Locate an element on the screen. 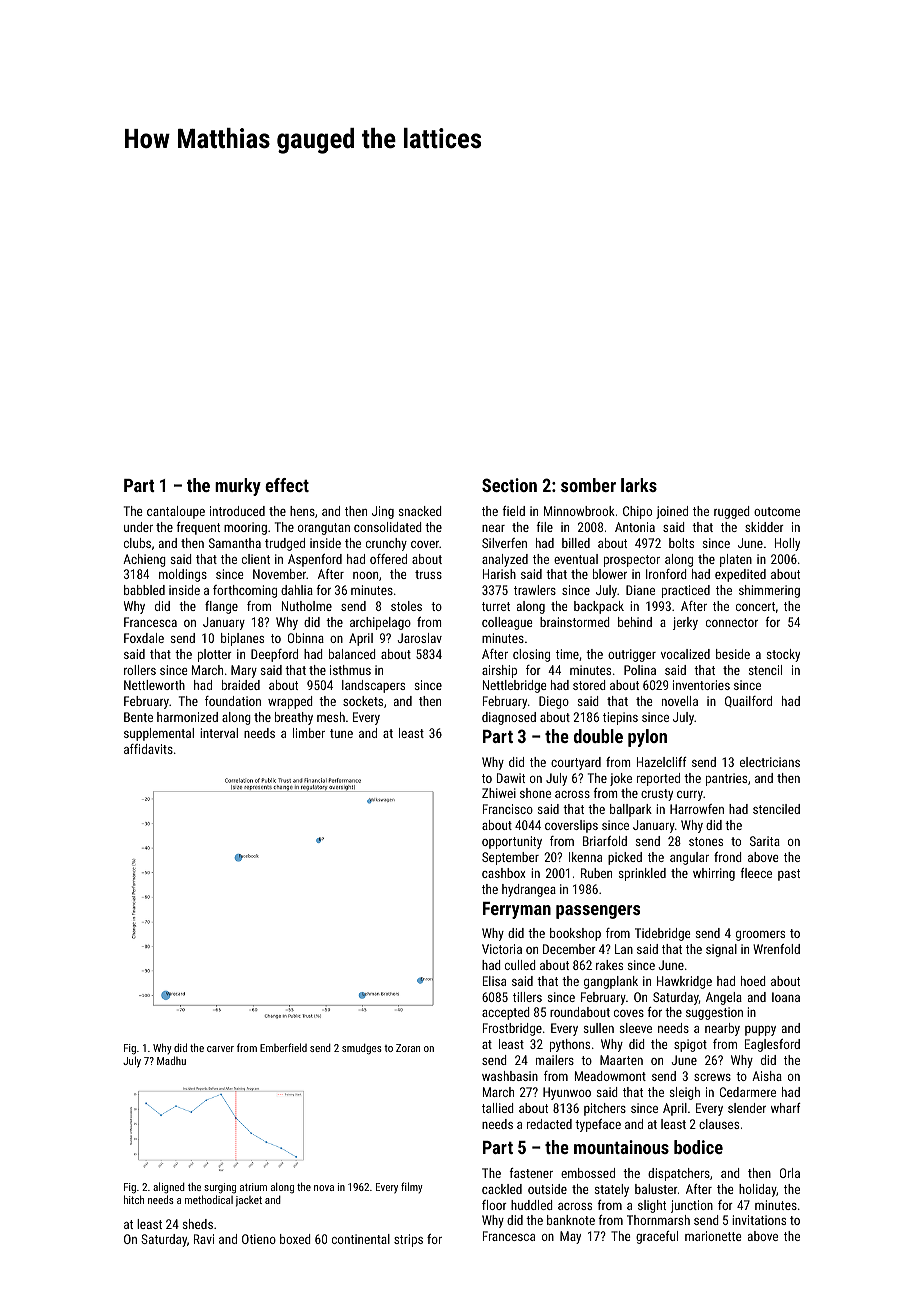  trawlers is located at coordinates (535, 590).
